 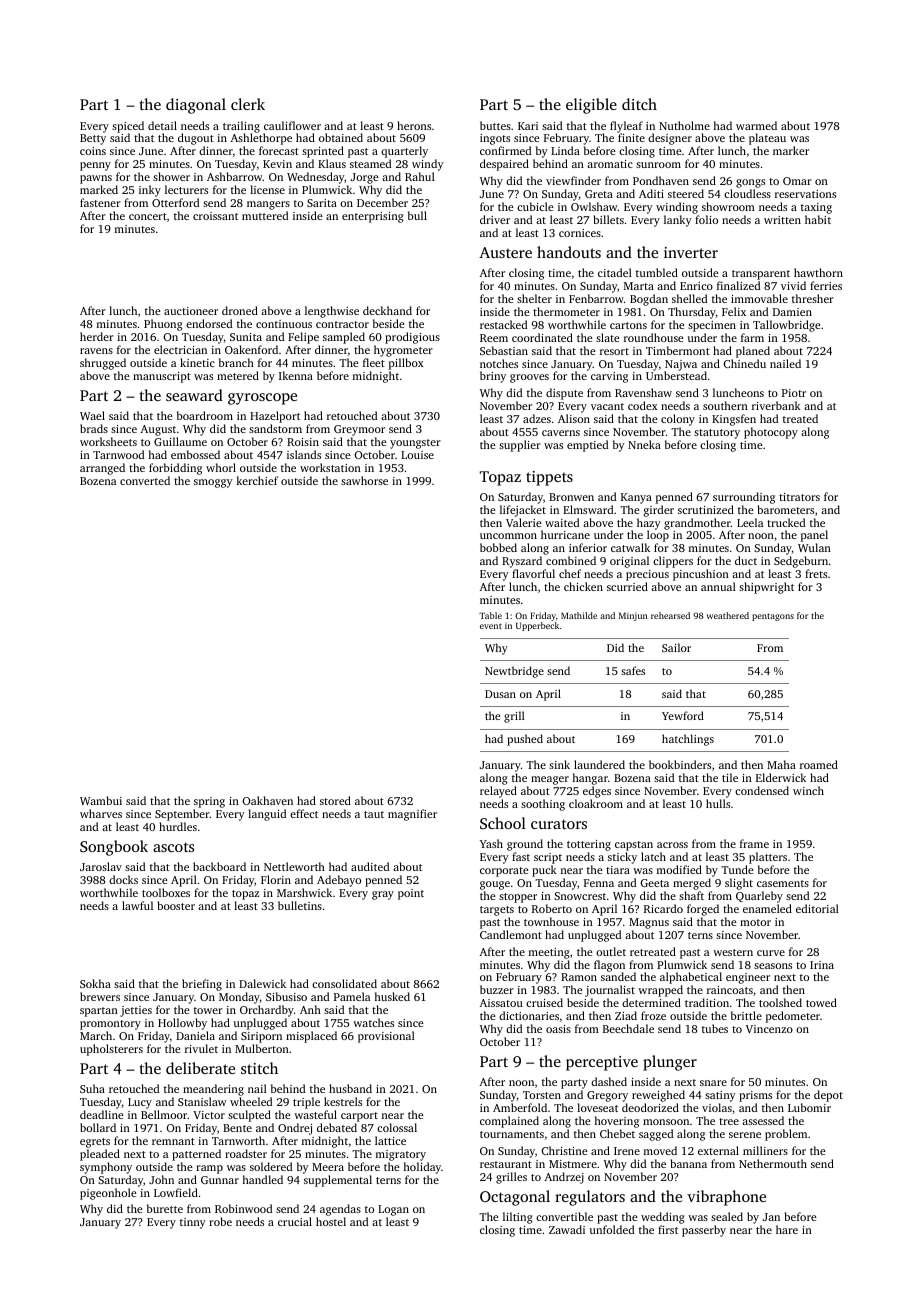 I want to click on Irina, so click(x=822, y=965).
